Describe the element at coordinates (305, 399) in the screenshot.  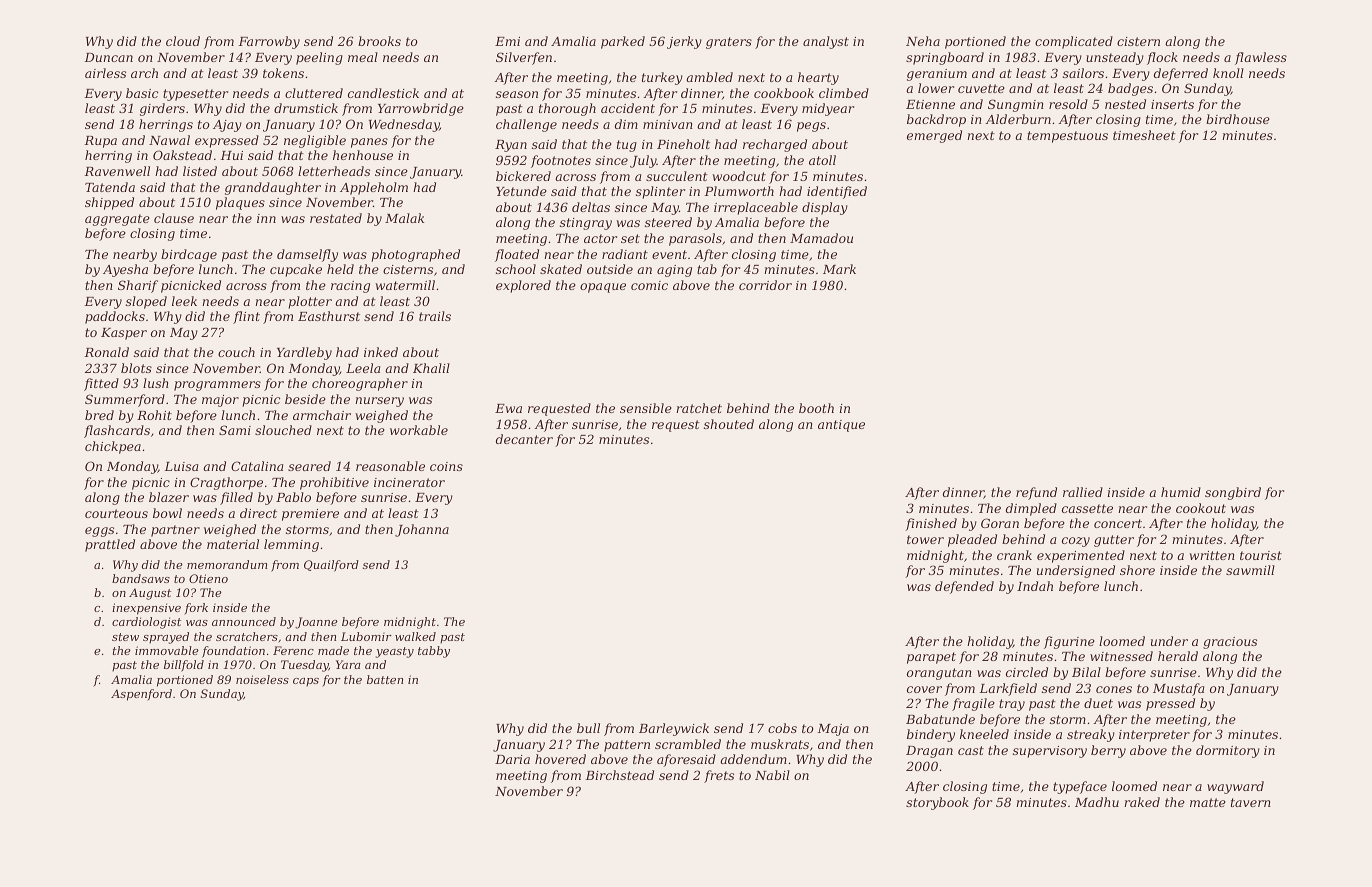
I see `beside` at that location.
